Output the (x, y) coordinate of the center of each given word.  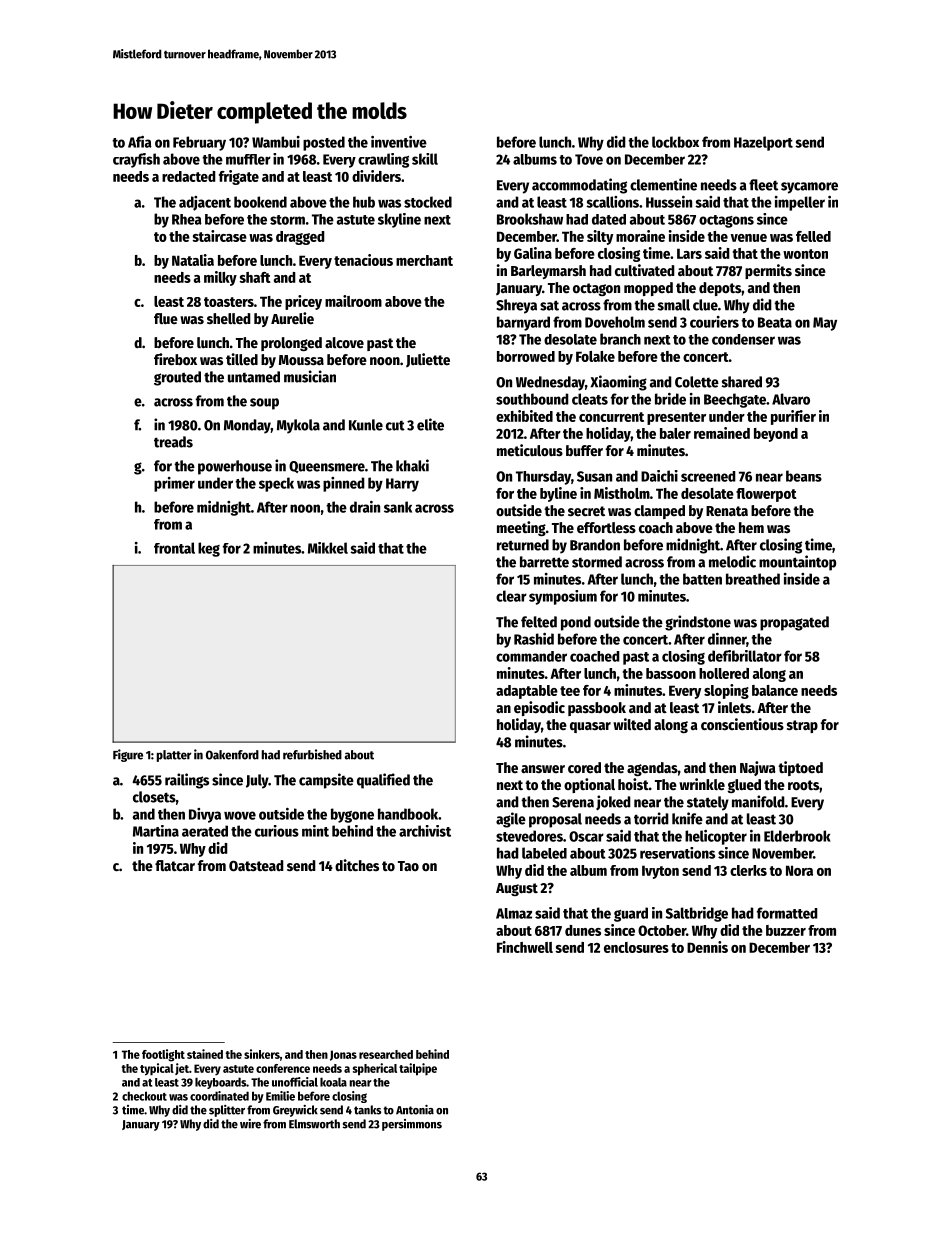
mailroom (353, 301)
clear (511, 596)
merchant (424, 260)
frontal (174, 548)
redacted (189, 176)
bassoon (671, 673)
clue (705, 305)
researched (386, 1054)
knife (687, 818)
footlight (163, 1055)
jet (182, 1069)
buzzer (786, 930)
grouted (177, 378)
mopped (648, 289)
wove (240, 815)
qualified (383, 781)
